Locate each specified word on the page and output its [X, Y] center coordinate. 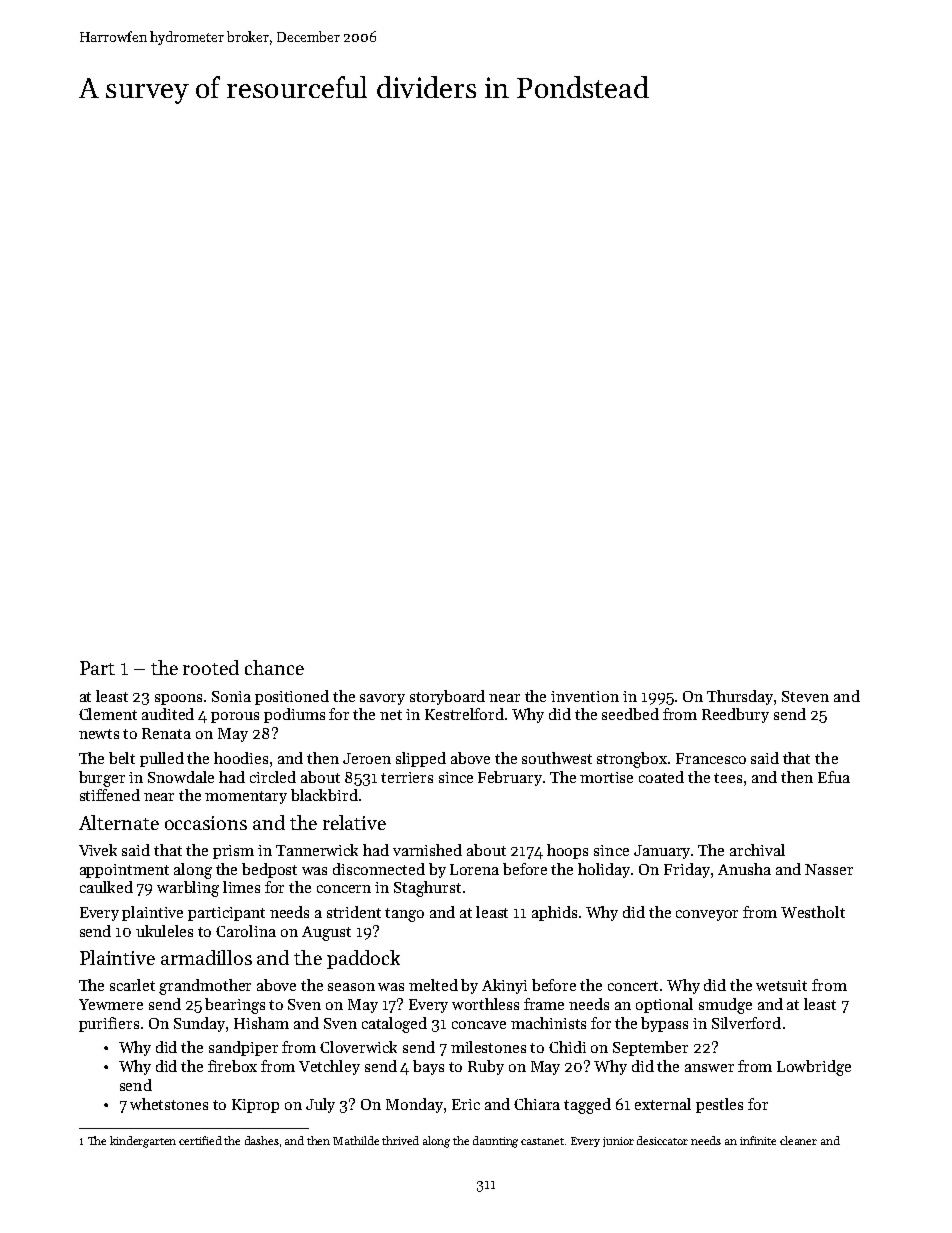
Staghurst [427, 889]
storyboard [447, 697]
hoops [567, 851]
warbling [188, 889]
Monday [414, 1105]
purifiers [109, 1024]
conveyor [707, 915]
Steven [805, 696]
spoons [178, 699]
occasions [206, 823]
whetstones [169, 1104]
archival [757, 850]
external [663, 1104]
